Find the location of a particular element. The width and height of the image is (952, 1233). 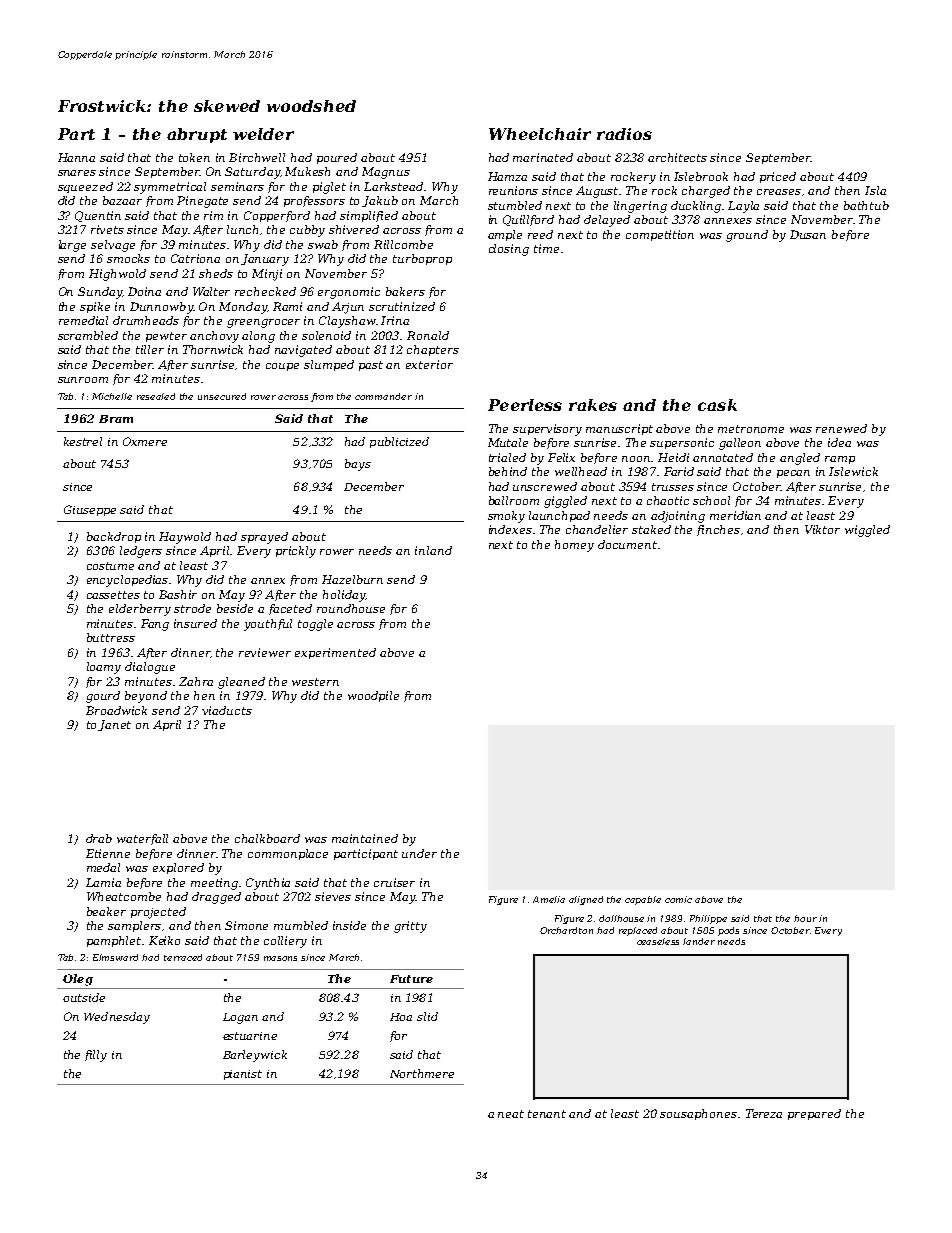

time is located at coordinates (546, 248).
